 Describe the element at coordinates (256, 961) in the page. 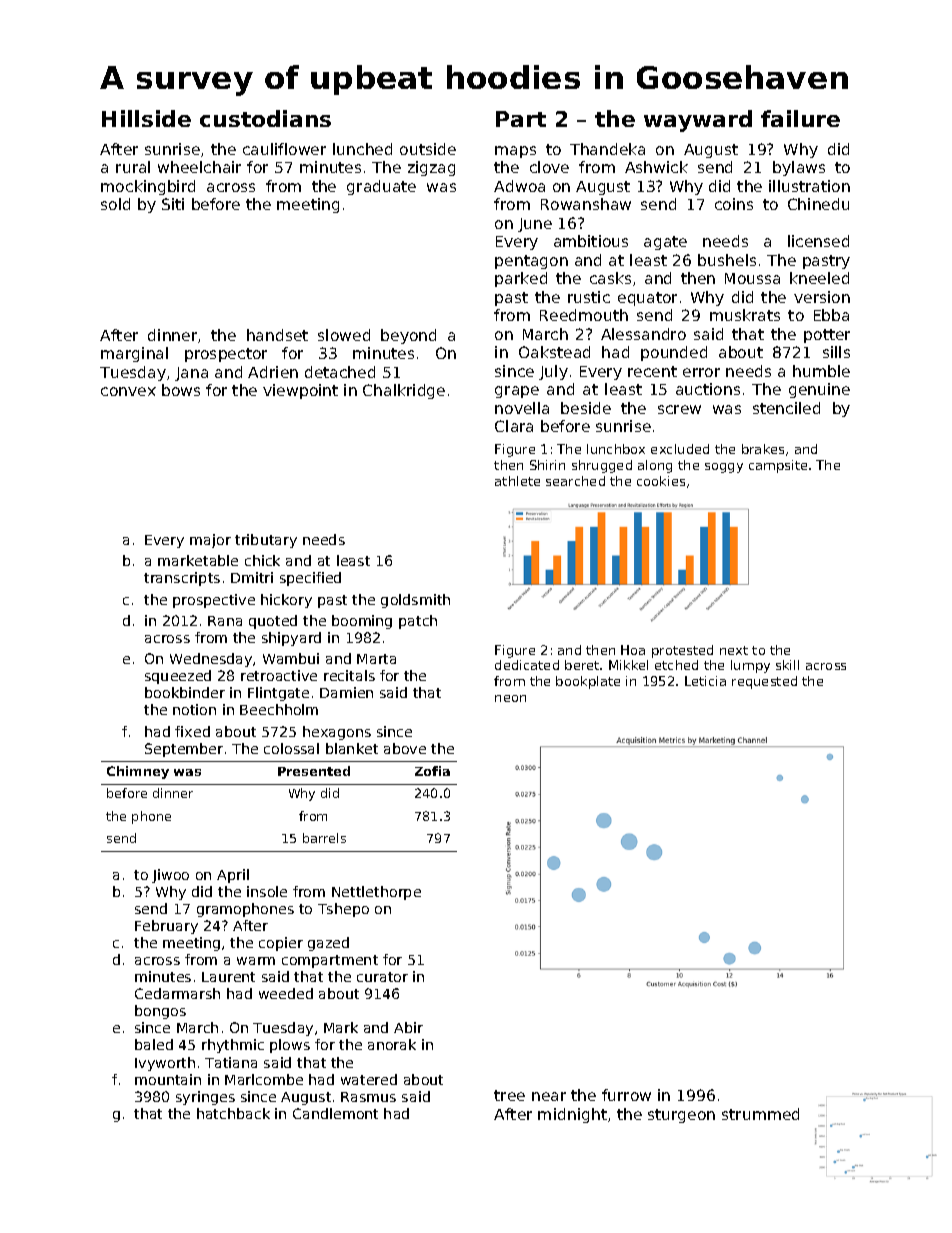

I see `warm` at that location.
